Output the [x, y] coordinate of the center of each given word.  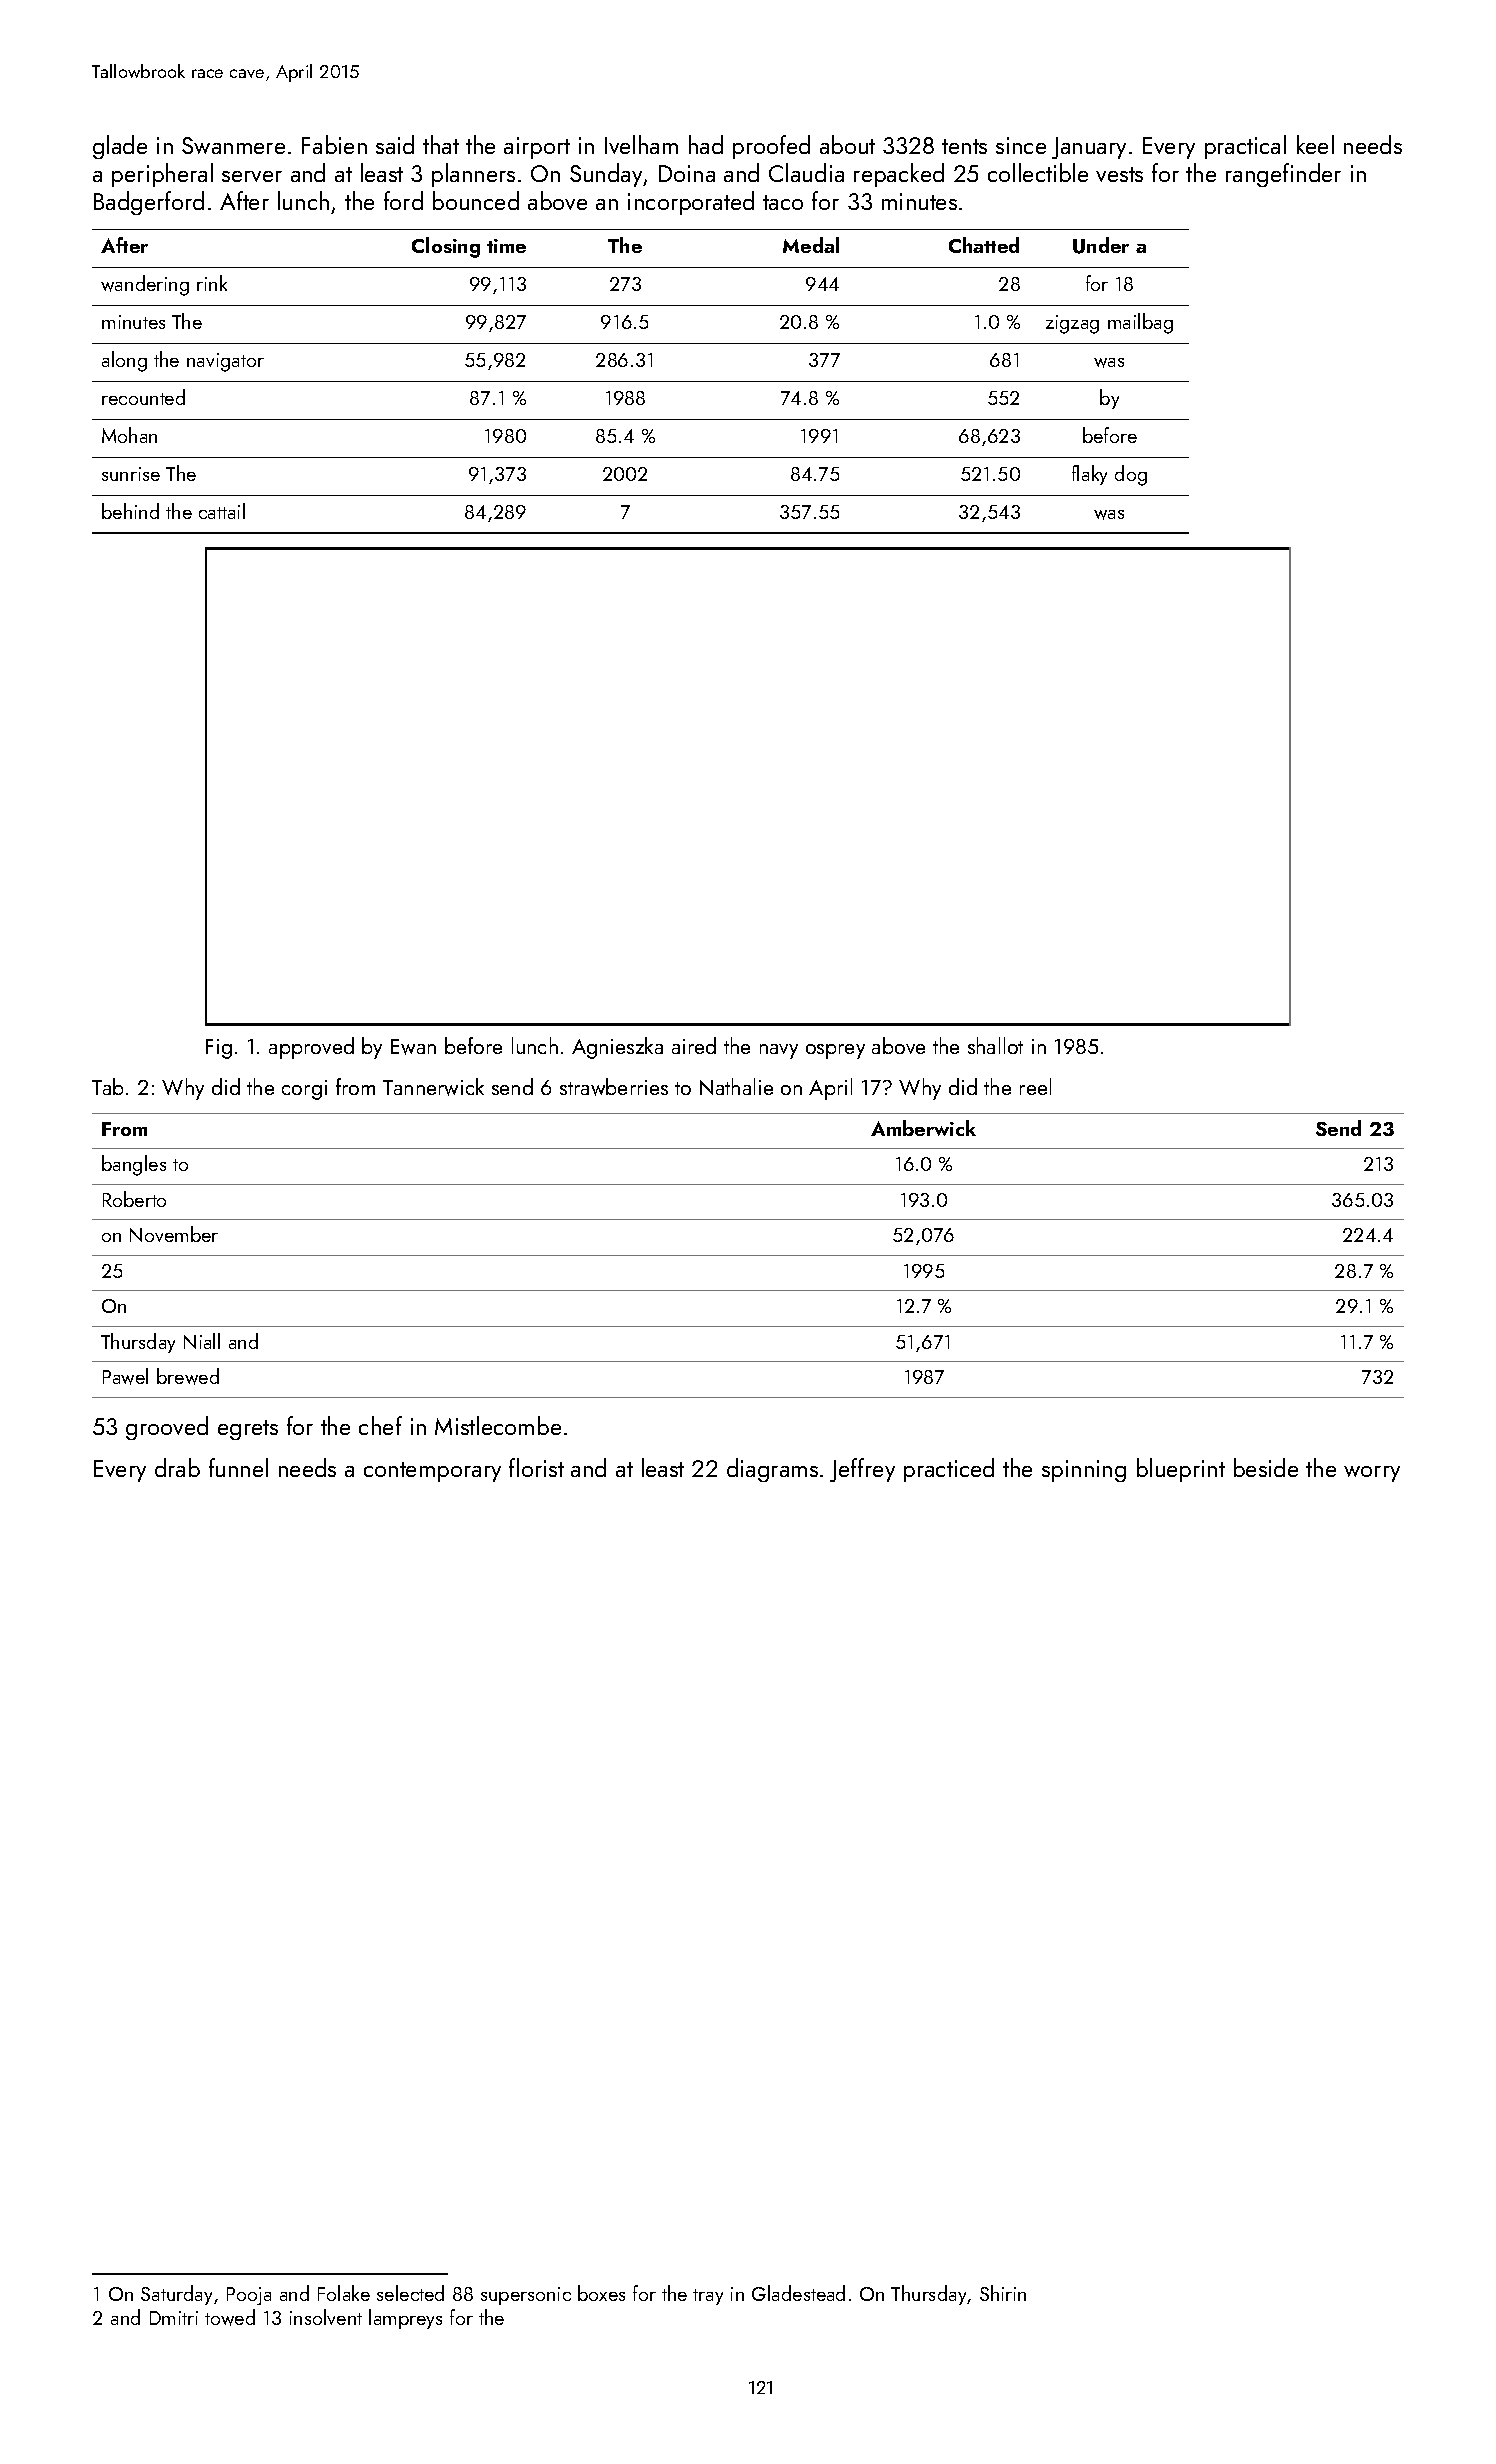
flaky [1089, 475]
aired [694, 1045]
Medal [811, 245]
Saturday [176, 2295]
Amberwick [923, 1128]
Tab [107, 1086]
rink [212, 283]
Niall [202, 1341]
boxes [601, 2293]
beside [1266, 1467]
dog [1131, 475]
